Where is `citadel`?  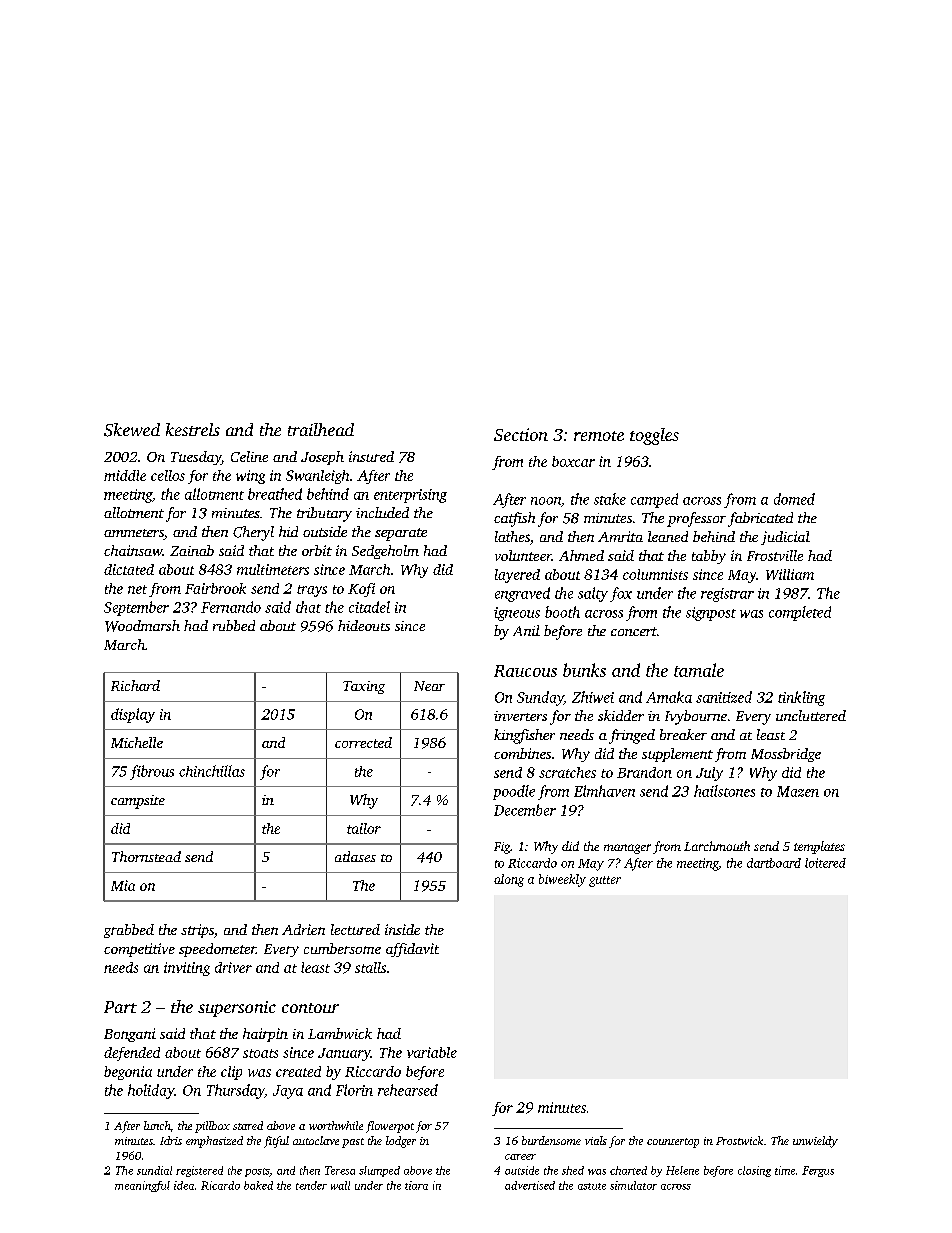
citadel is located at coordinates (369, 607).
